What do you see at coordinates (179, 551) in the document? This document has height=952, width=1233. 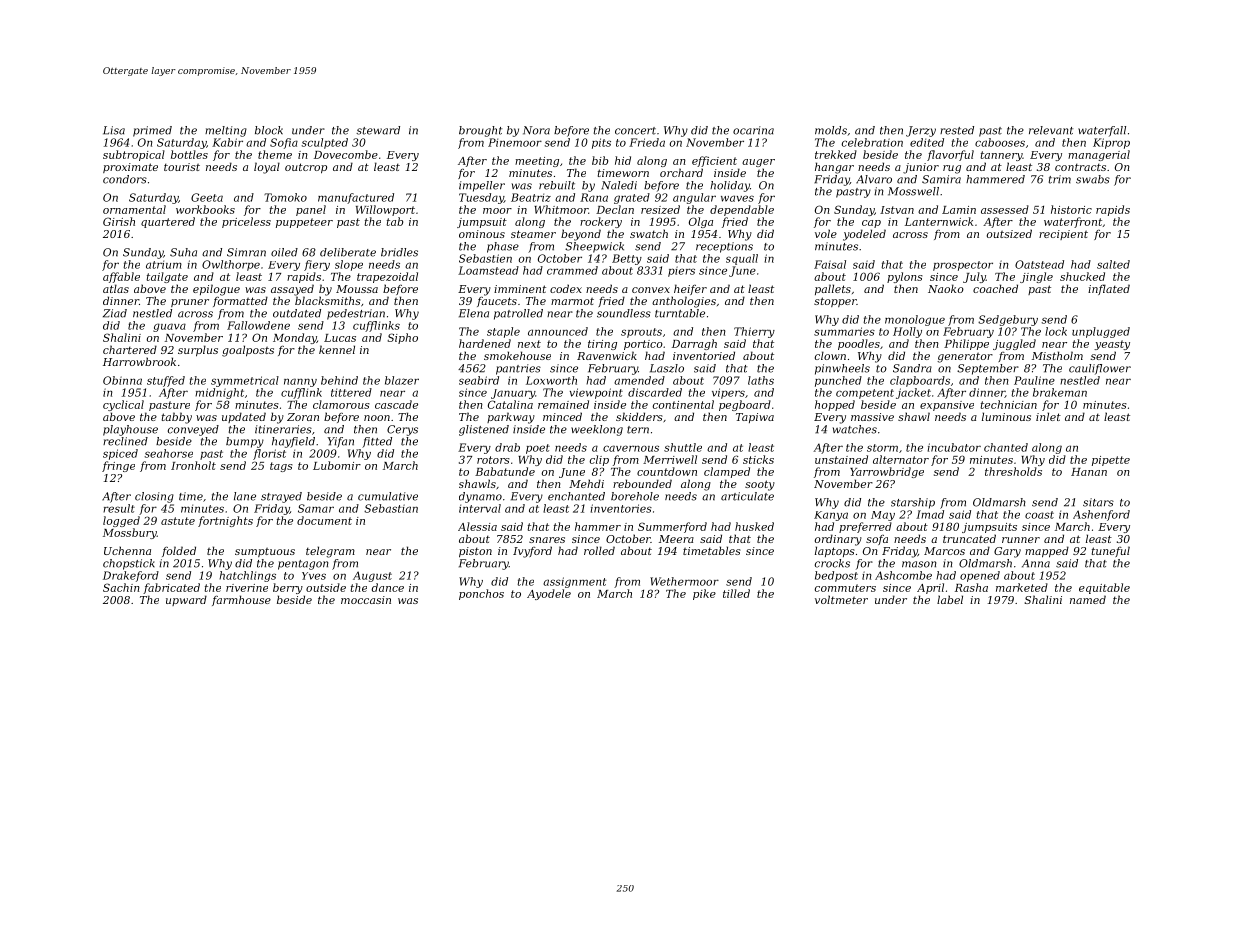 I see `folded` at bounding box center [179, 551].
